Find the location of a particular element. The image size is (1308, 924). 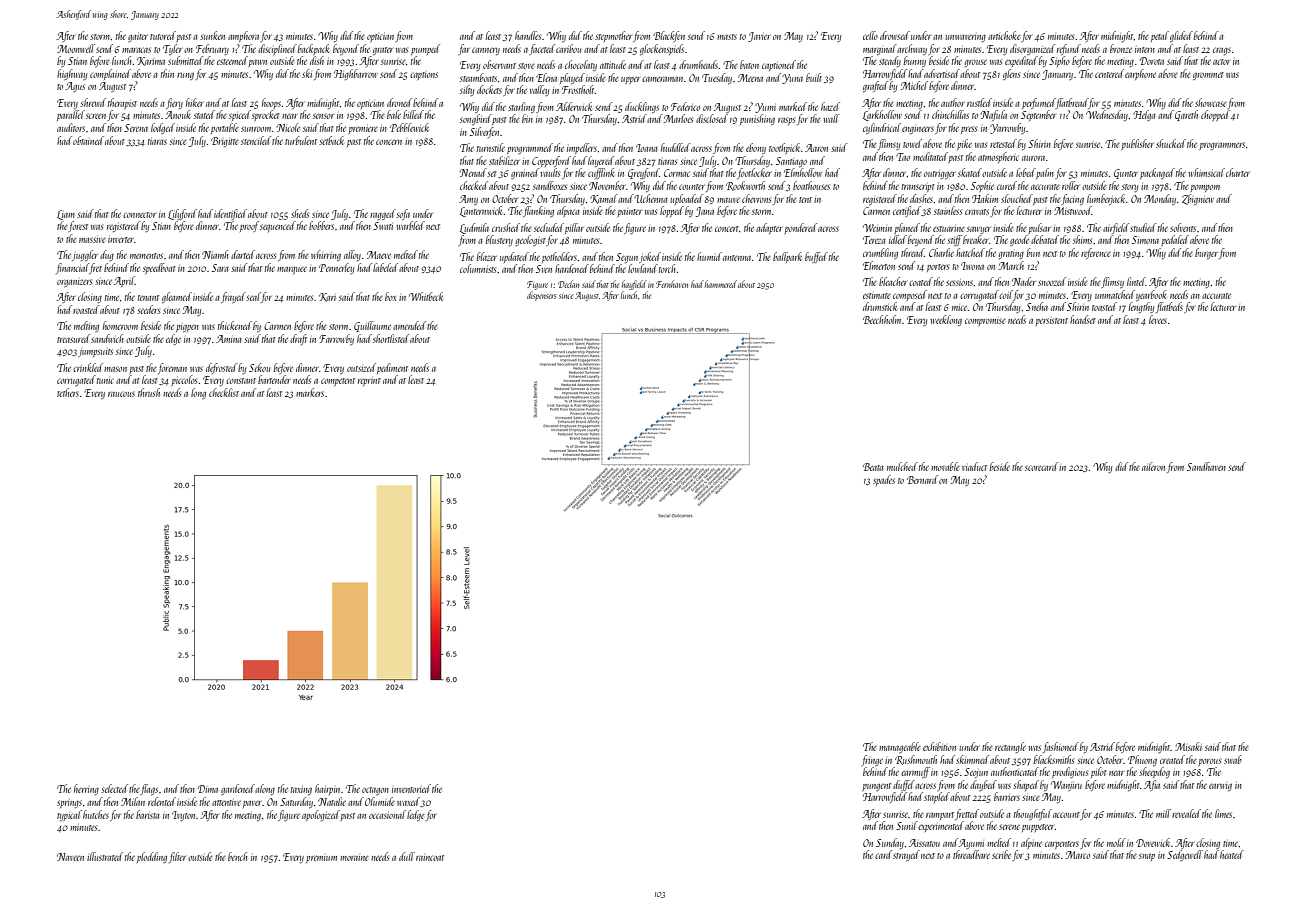

Beata is located at coordinates (873, 467).
